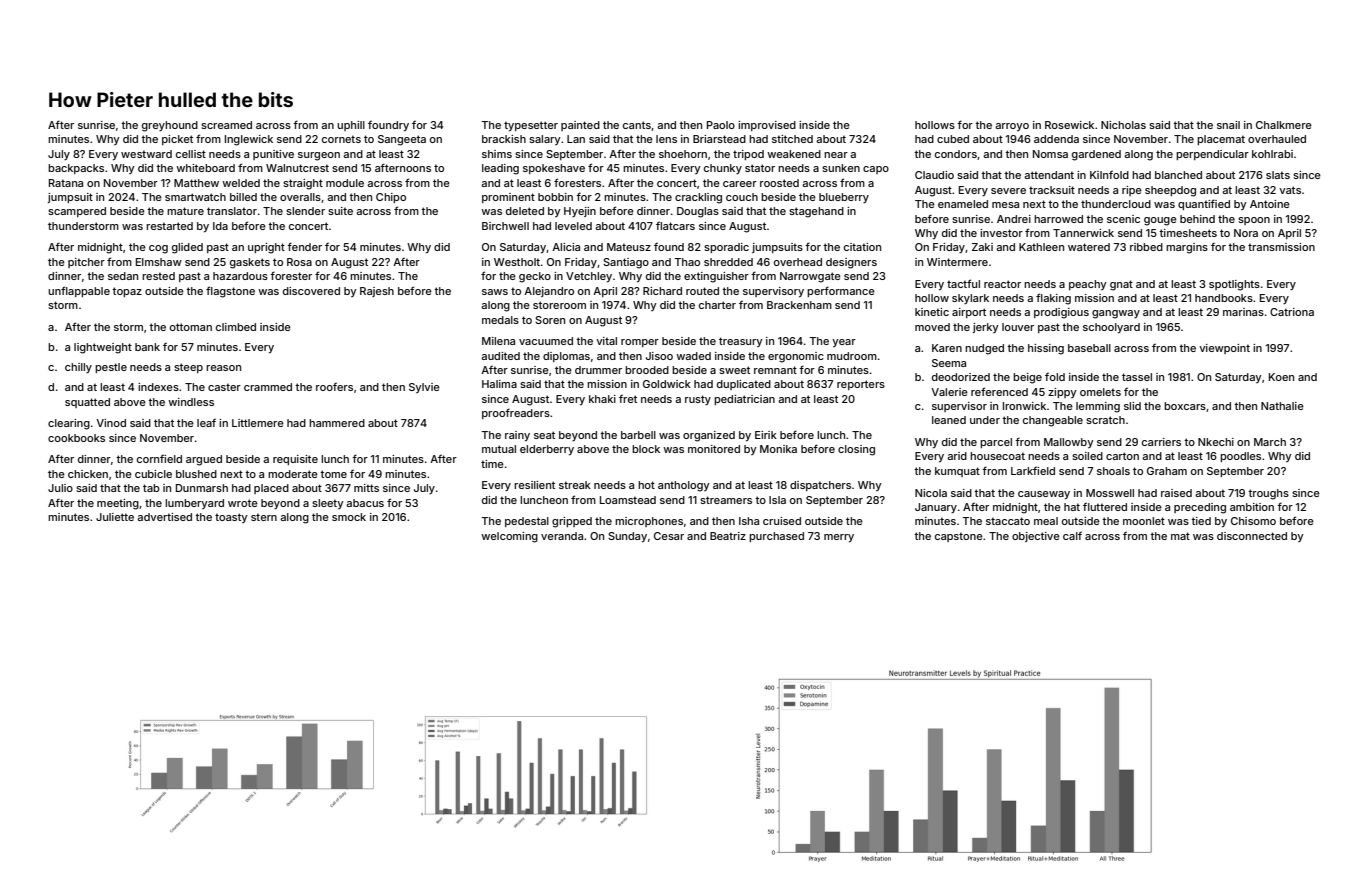  Describe the element at coordinates (723, 169) in the page. I see `chunky` at that location.
